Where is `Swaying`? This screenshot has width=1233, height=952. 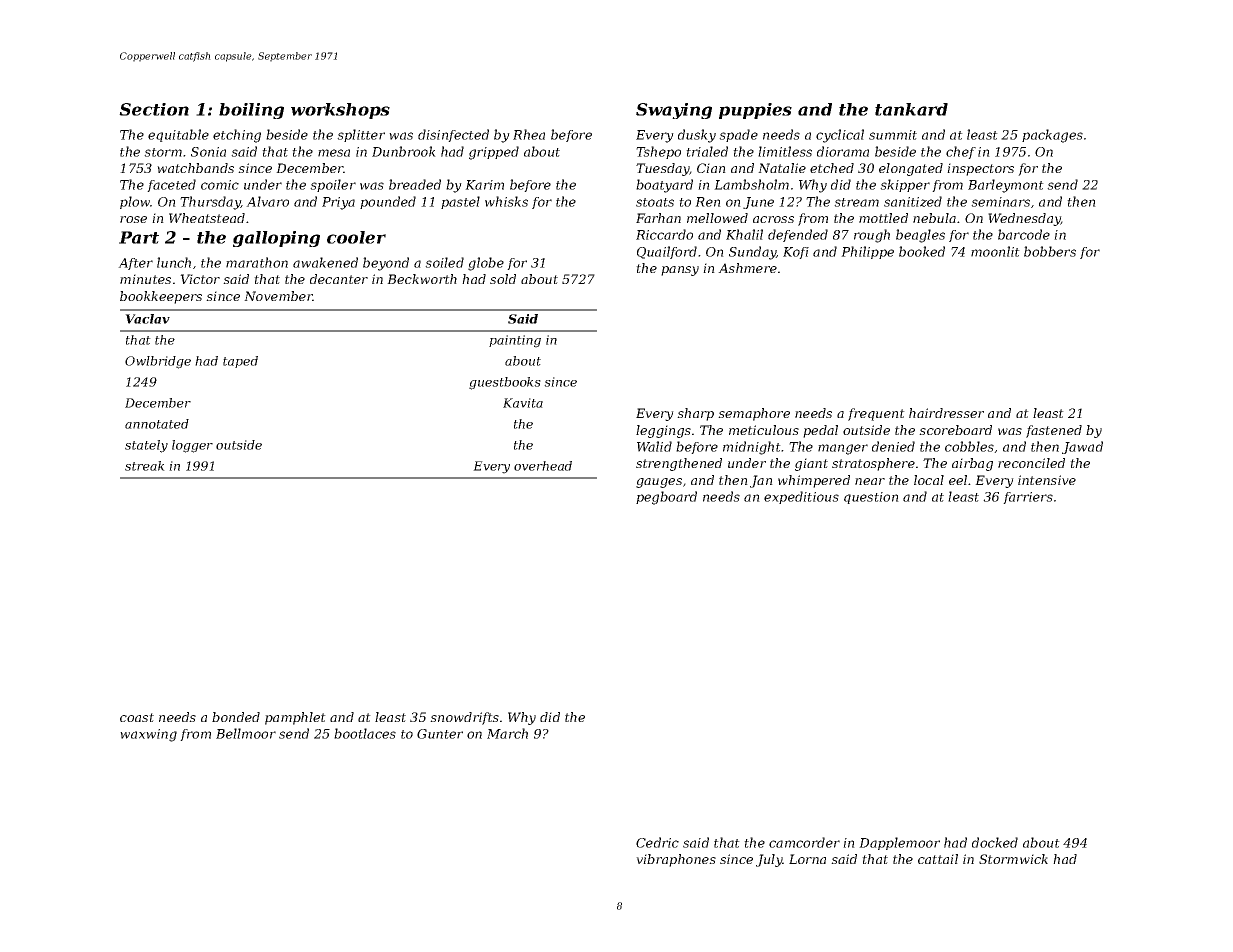
Swaying is located at coordinates (674, 111).
